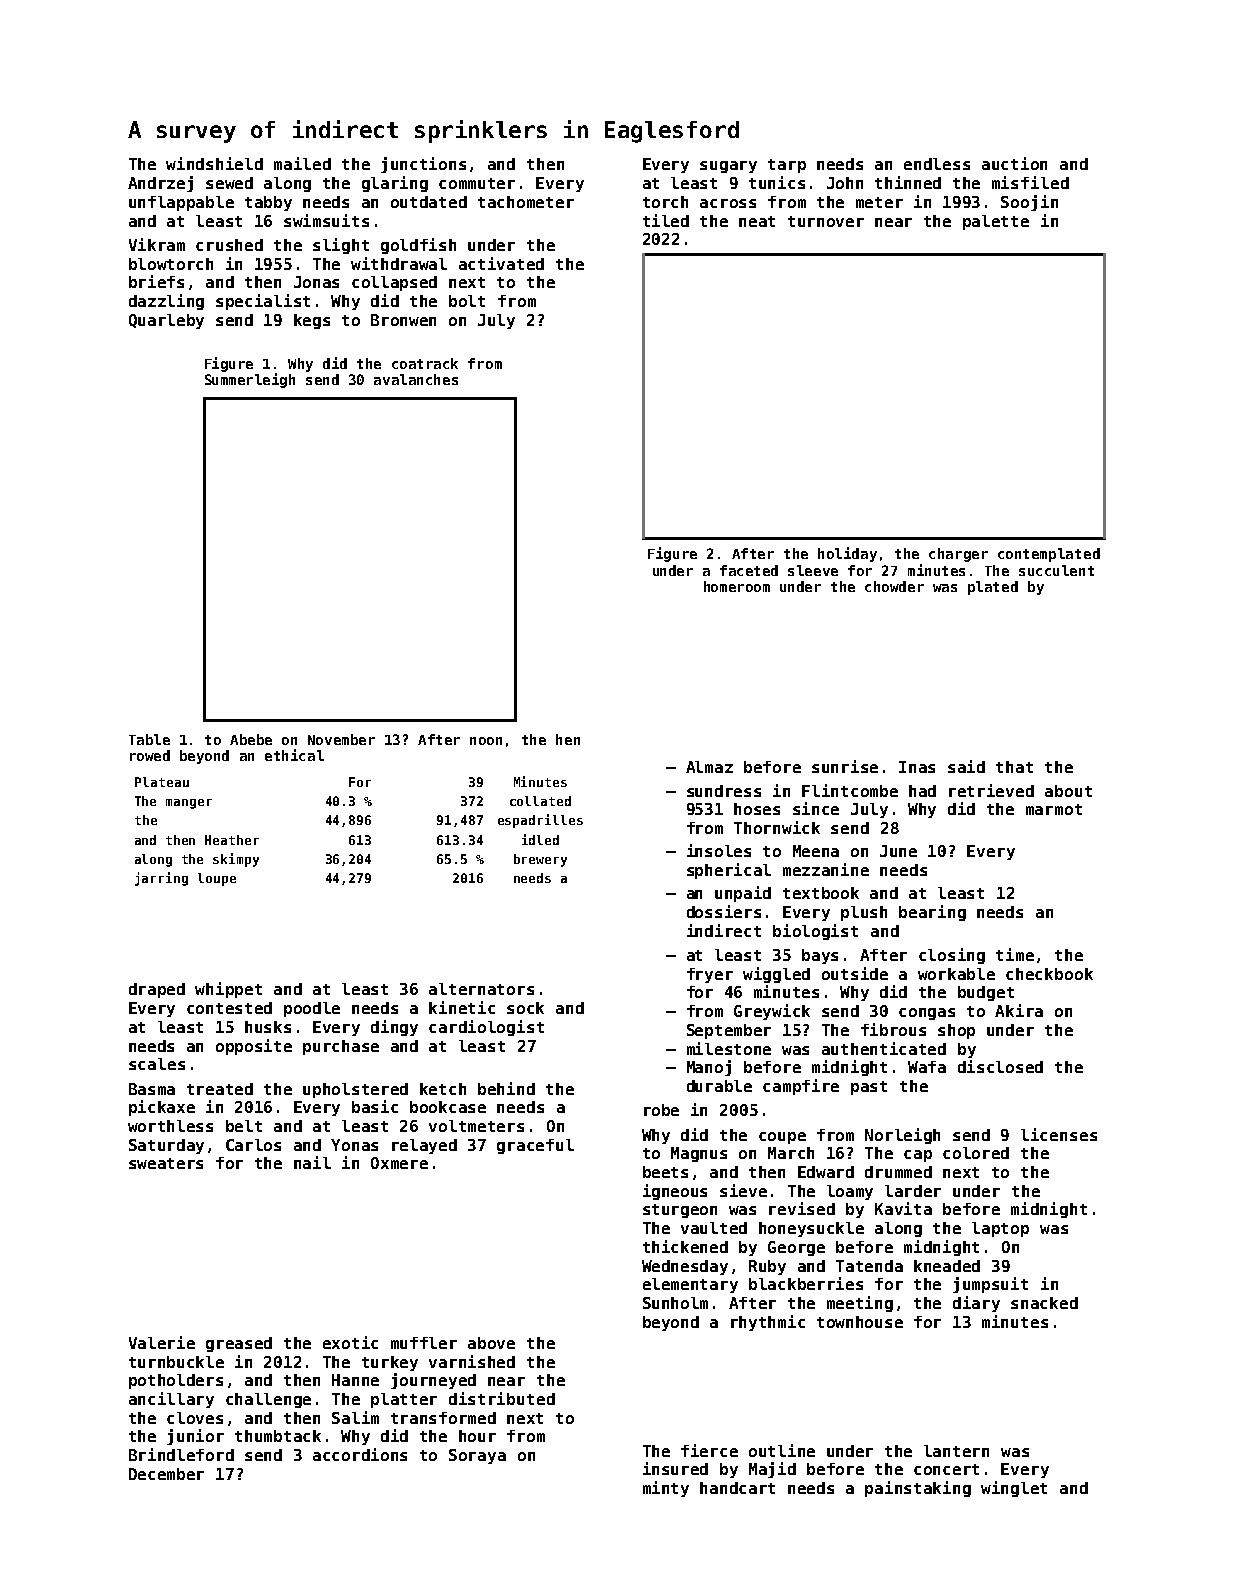  I want to click on homeroom, so click(737, 586).
